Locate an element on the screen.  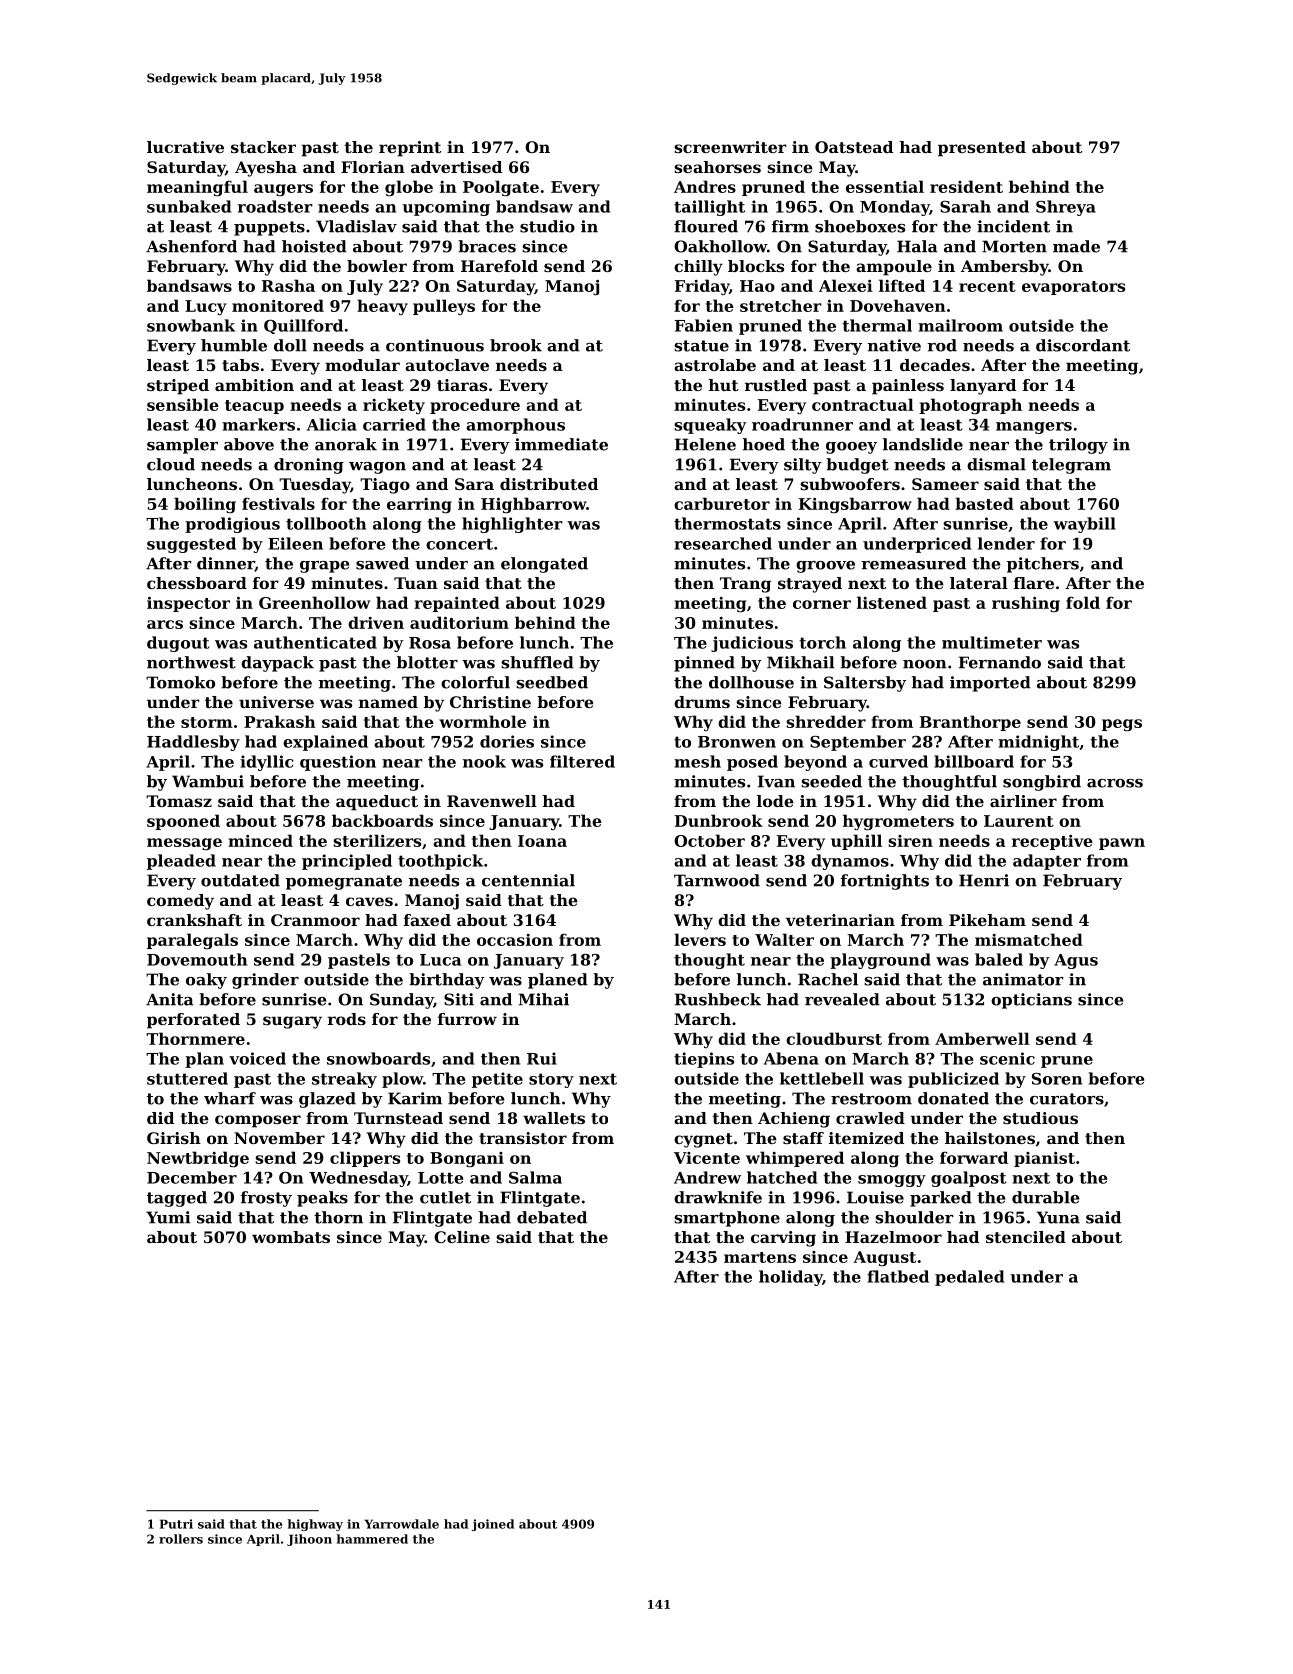
pedaled is located at coordinates (969, 1278).
